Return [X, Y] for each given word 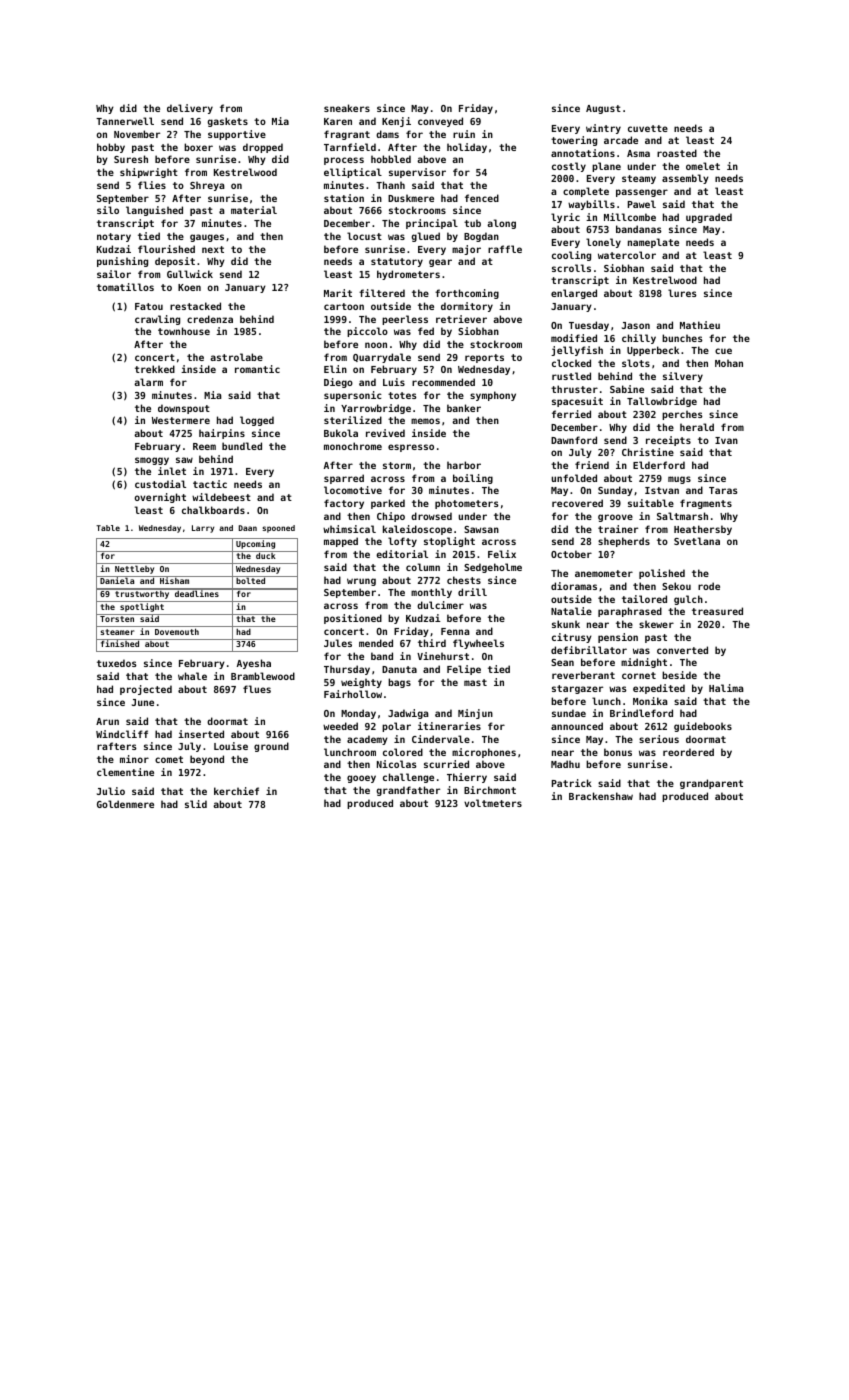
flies [152, 185]
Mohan [729, 363]
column [423, 567]
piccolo [367, 332]
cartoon [344, 306]
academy [367, 740]
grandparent [711, 784]
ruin [464, 134]
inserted [201, 734]
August [603, 109]
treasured [717, 611]
